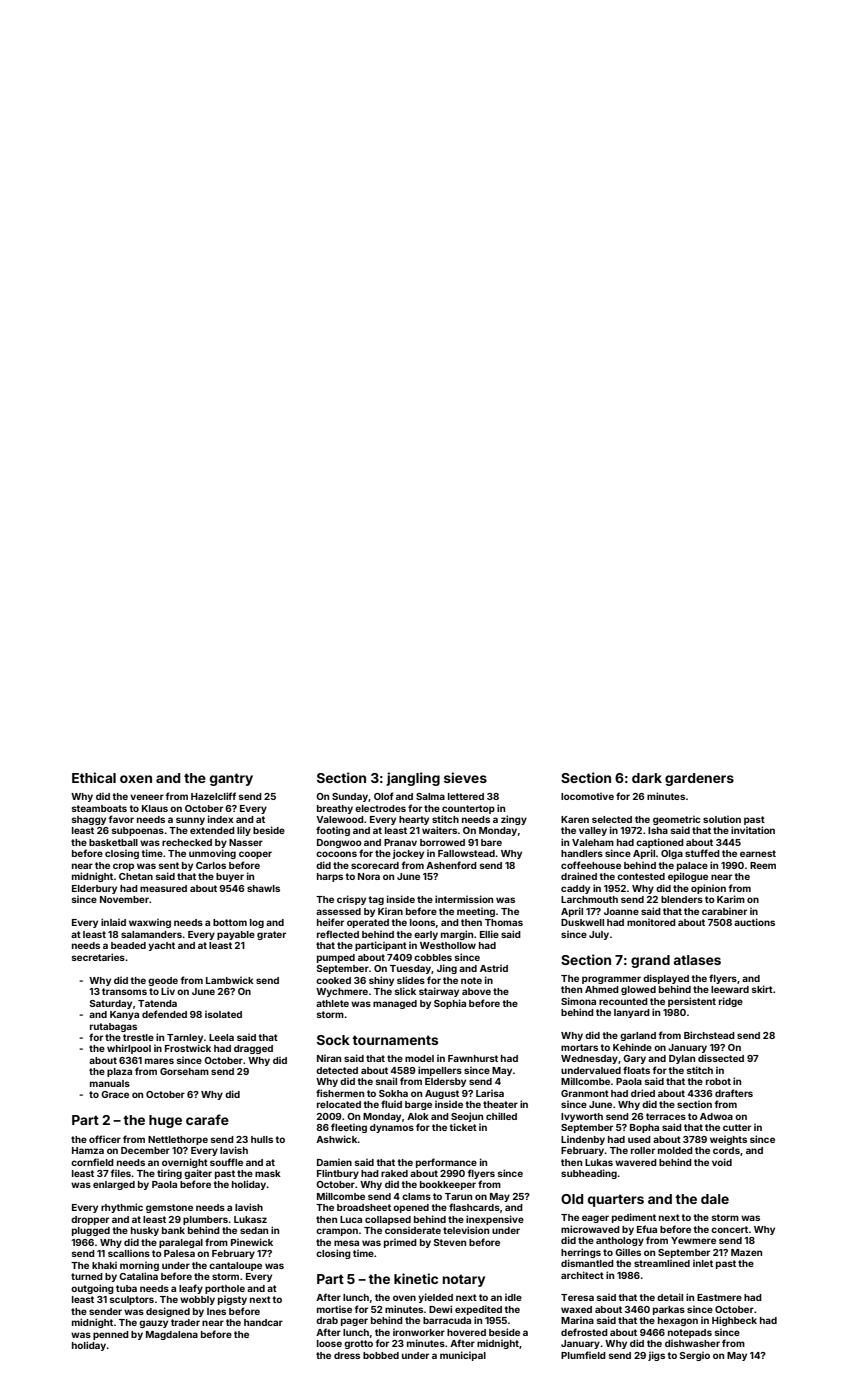  I want to click on jangling, so click(413, 779).
